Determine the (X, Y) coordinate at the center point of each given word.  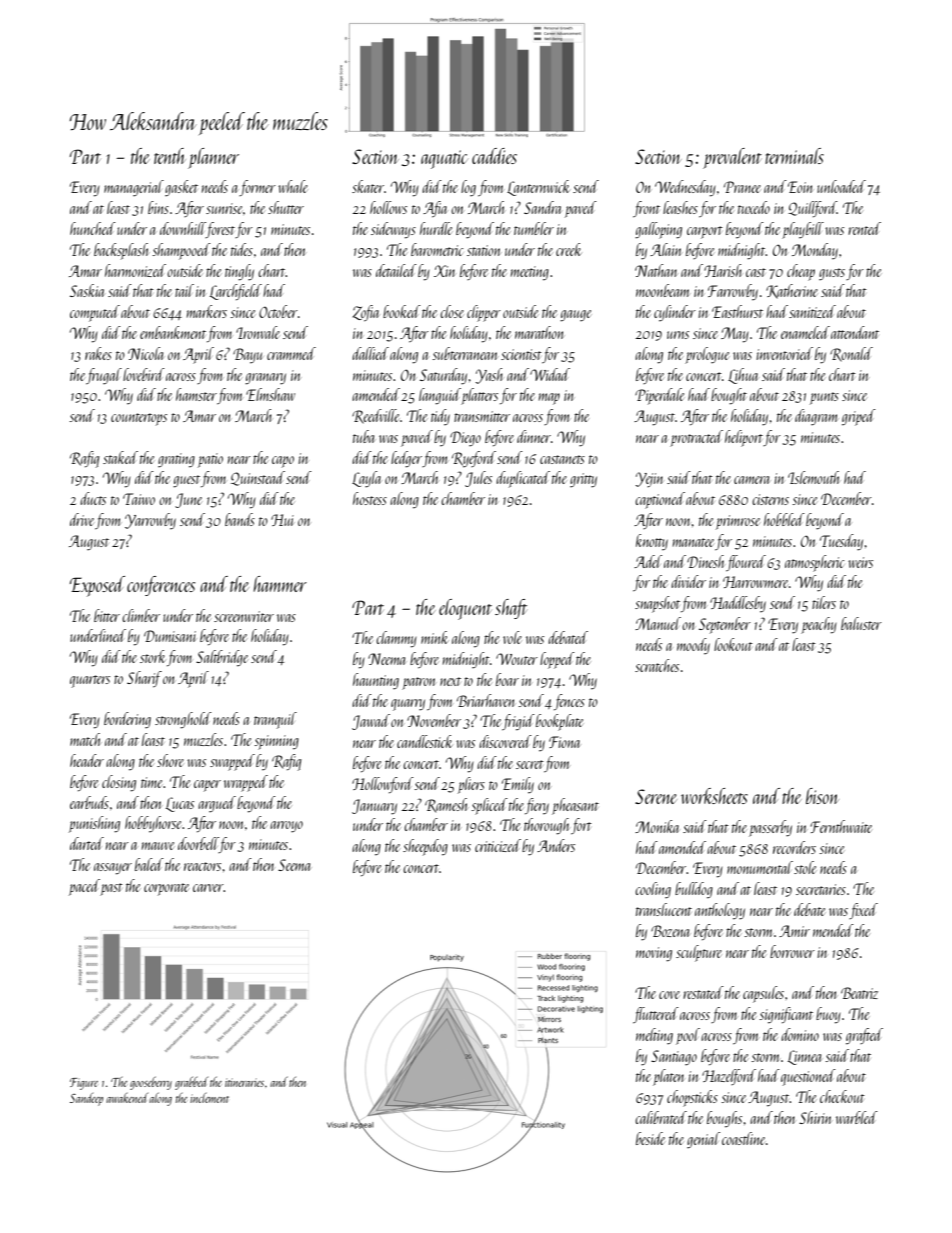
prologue (707, 355)
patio (210, 460)
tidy (440, 417)
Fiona (564, 742)
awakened (127, 1098)
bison (822, 796)
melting (654, 1036)
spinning (276, 742)
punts (824, 398)
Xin (444, 271)
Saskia (87, 290)
